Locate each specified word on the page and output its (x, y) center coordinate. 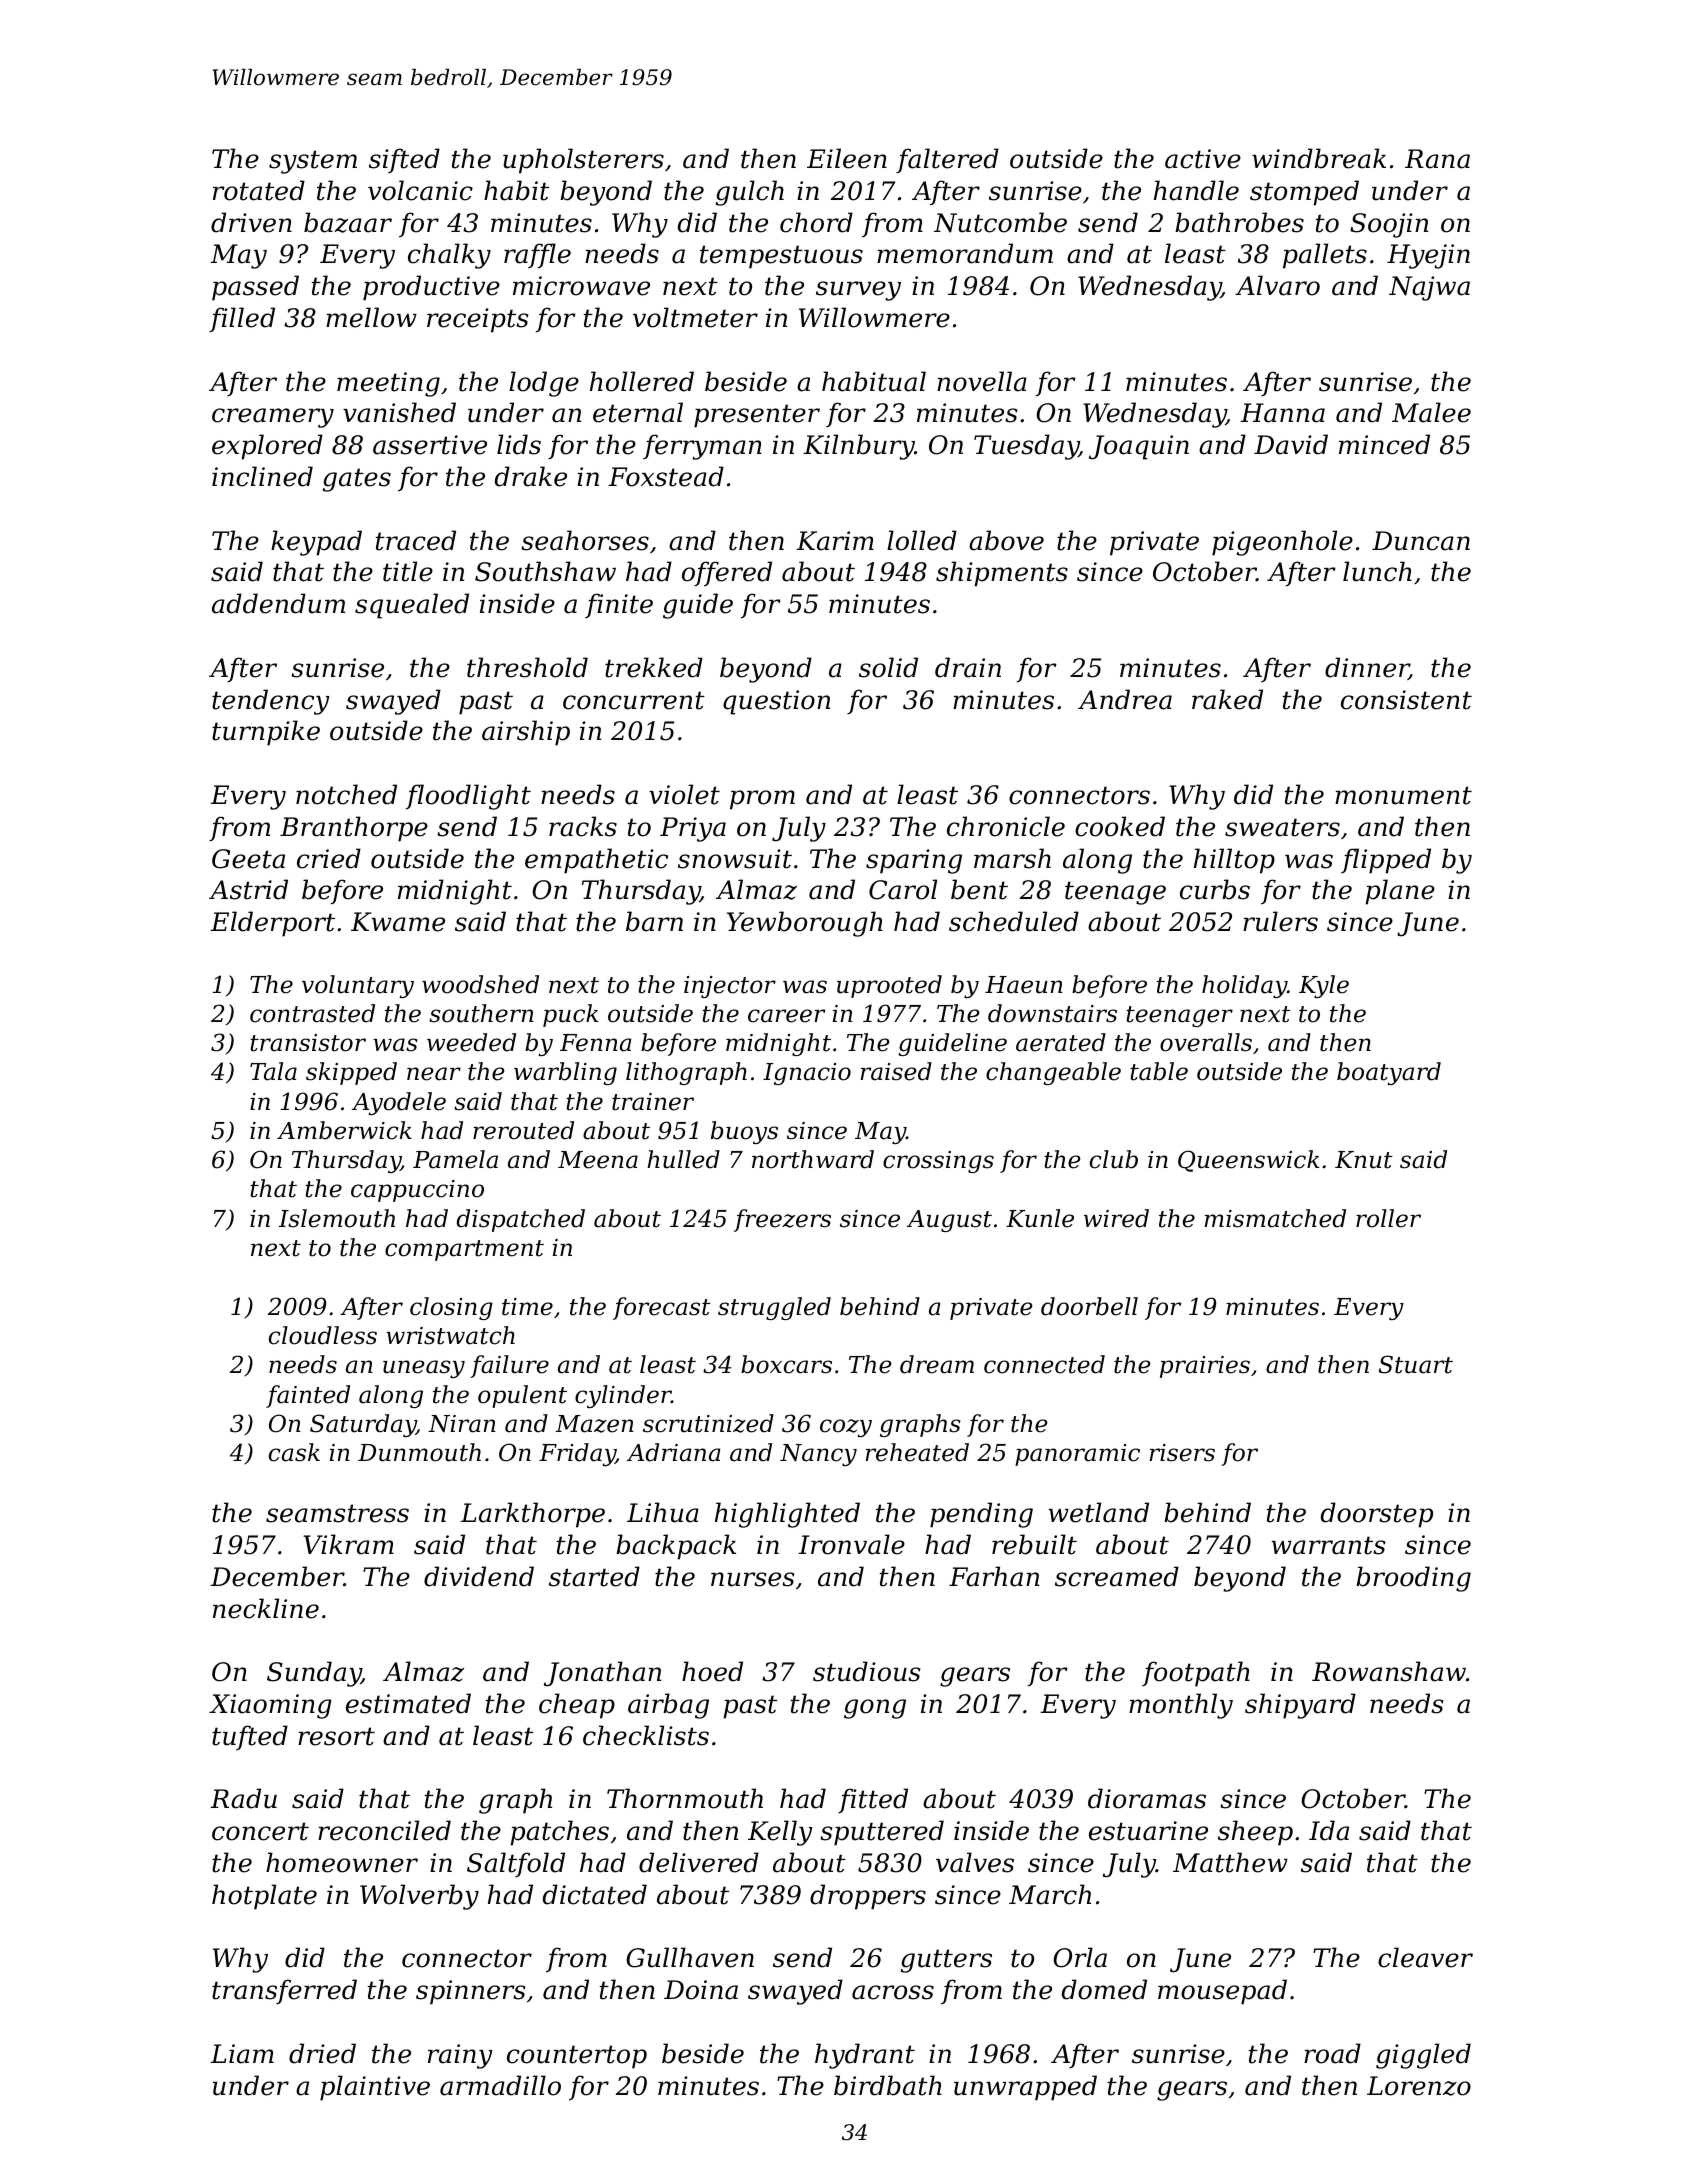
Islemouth (336, 1218)
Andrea (1125, 699)
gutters (946, 1961)
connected (1044, 1364)
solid (888, 667)
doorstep (1377, 1515)
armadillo (500, 2085)
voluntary (358, 986)
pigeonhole (1282, 543)
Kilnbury (859, 447)
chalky (449, 256)
